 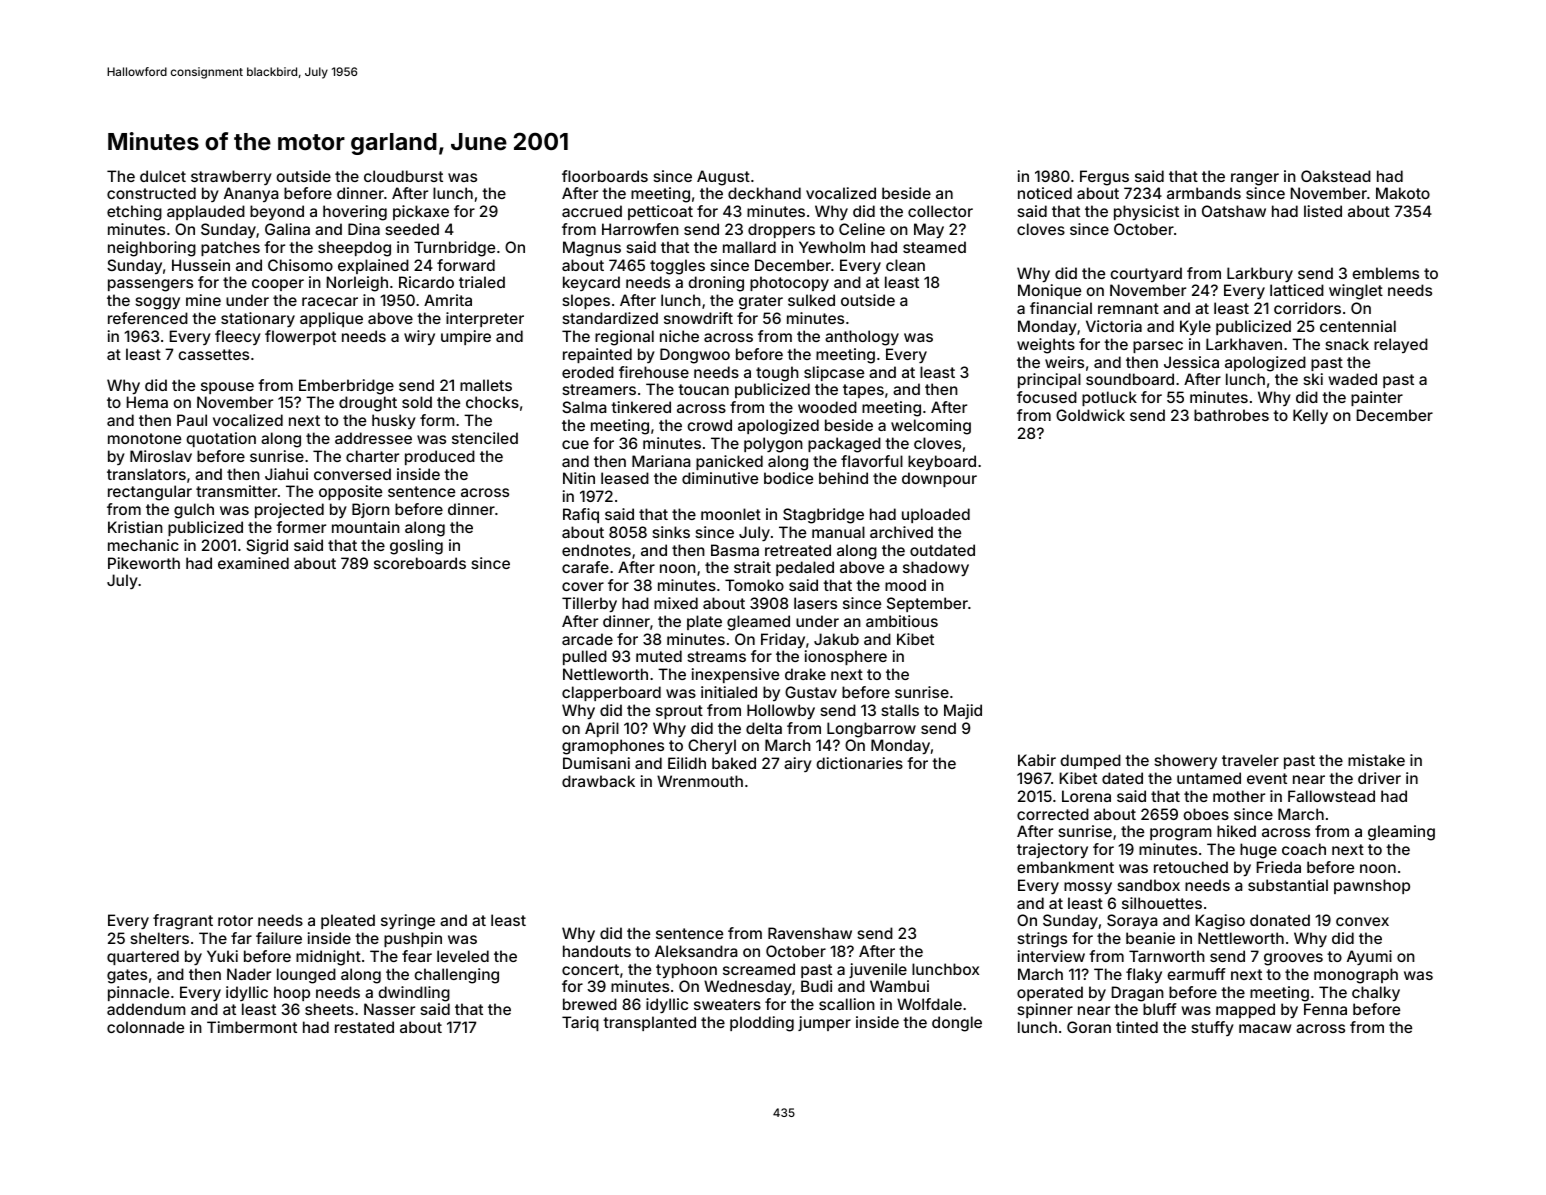 What do you see at coordinates (660, 212) in the screenshot?
I see `petticoat` at bounding box center [660, 212].
